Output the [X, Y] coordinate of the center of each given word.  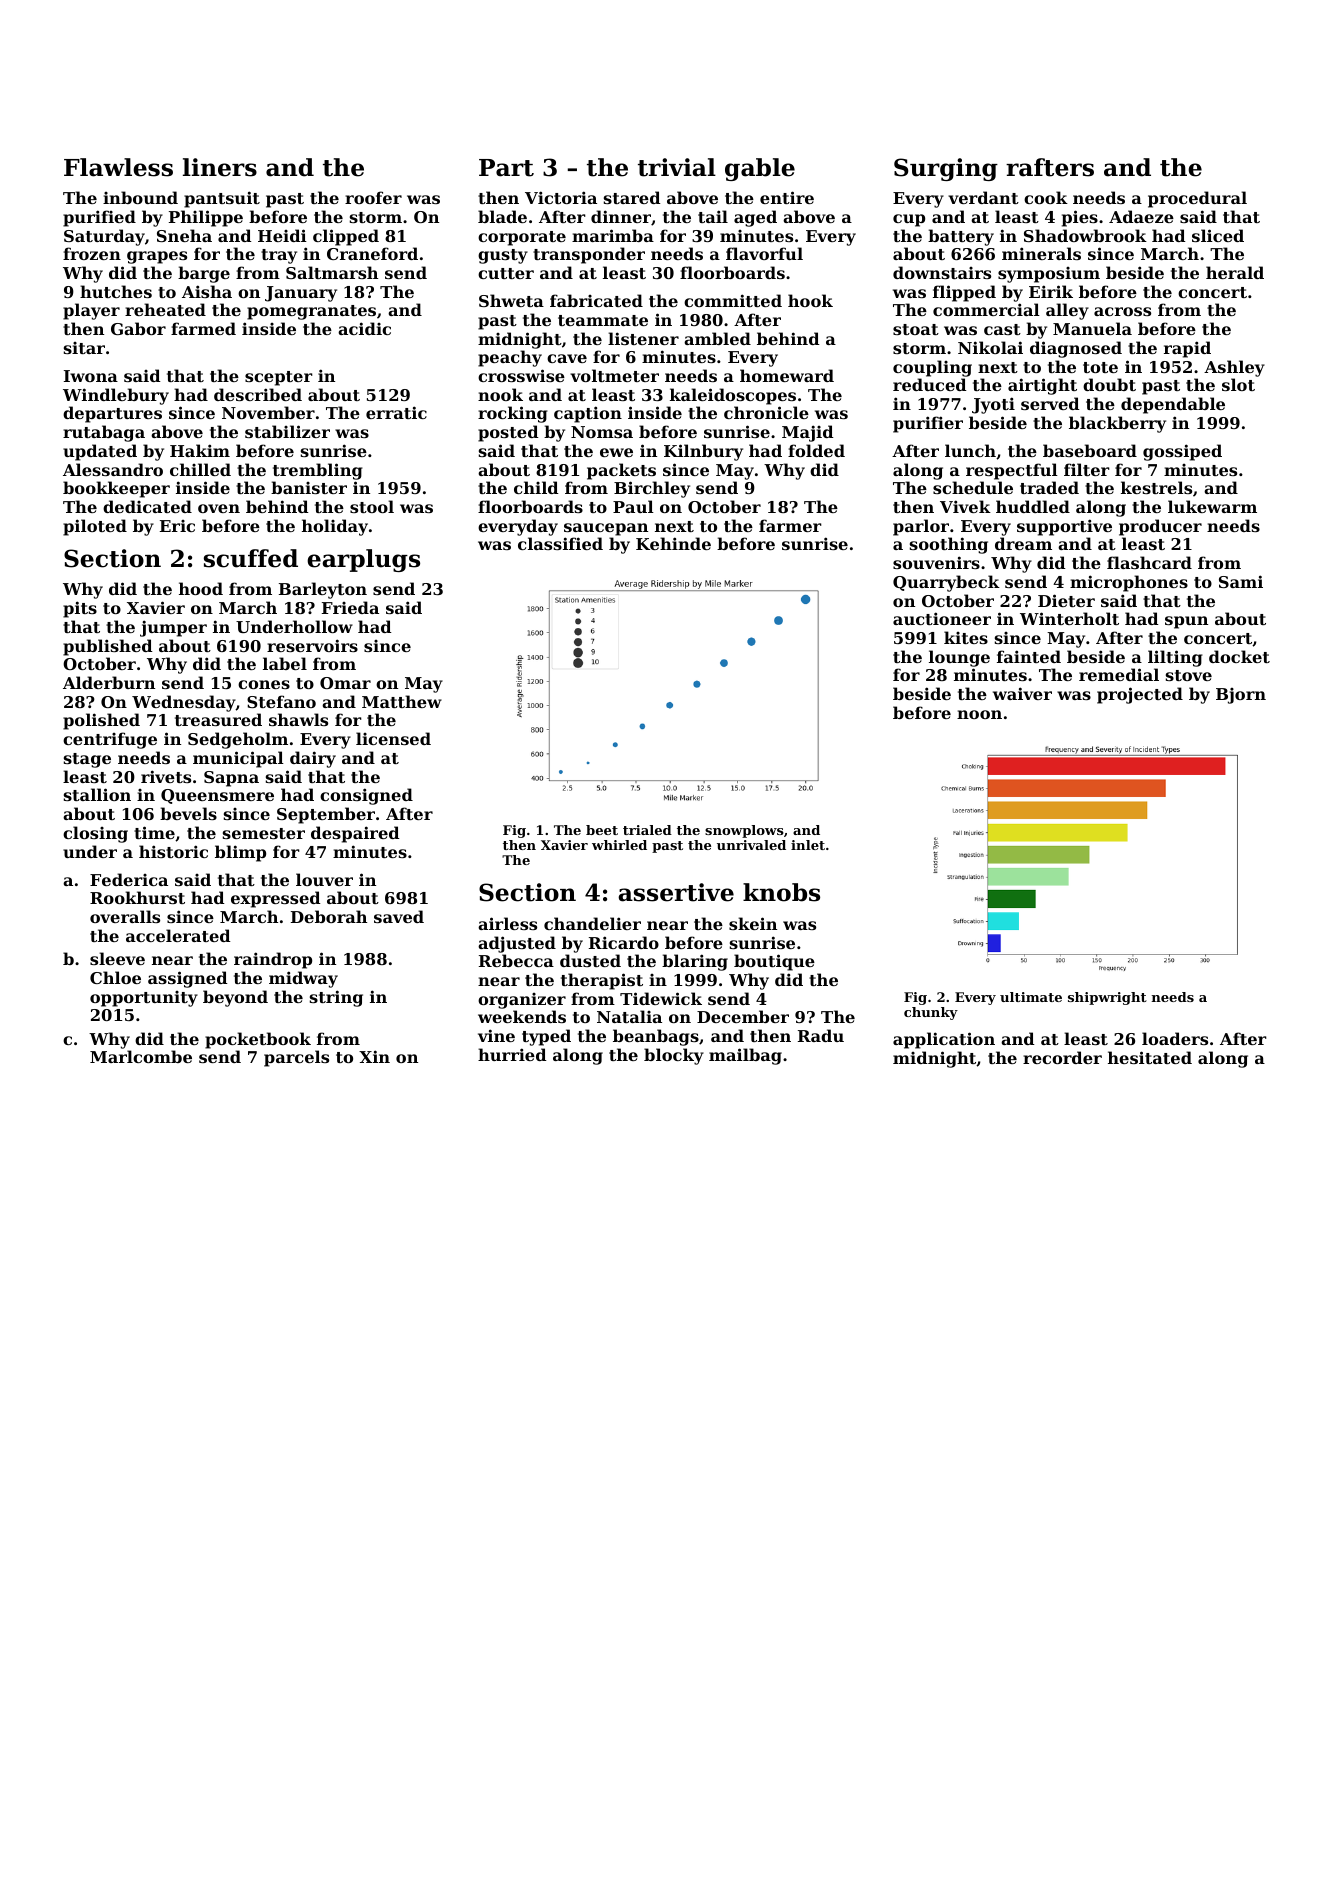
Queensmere [217, 796]
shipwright [1107, 998]
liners [220, 167]
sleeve [117, 958]
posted [508, 433]
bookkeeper [116, 489]
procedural [1197, 199]
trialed [647, 830]
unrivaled [751, 845]
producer [1160, 527]
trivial [677, 167]
